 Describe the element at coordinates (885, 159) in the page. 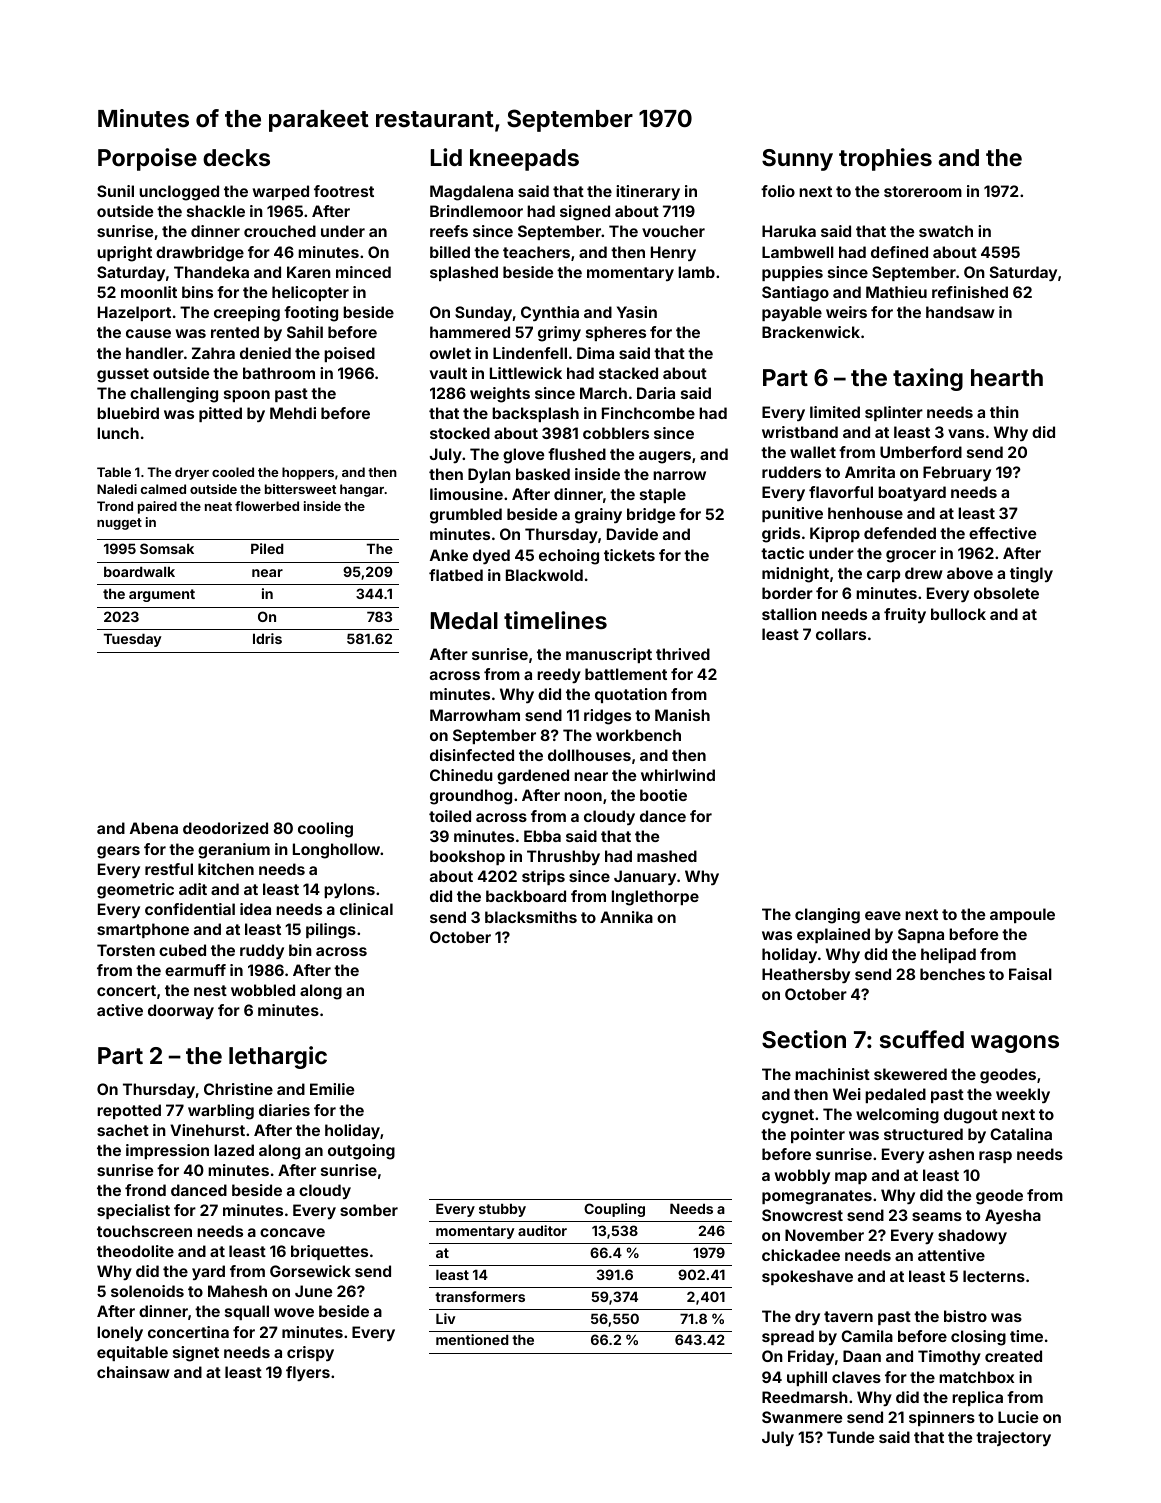

I see `trophies` at that location.
